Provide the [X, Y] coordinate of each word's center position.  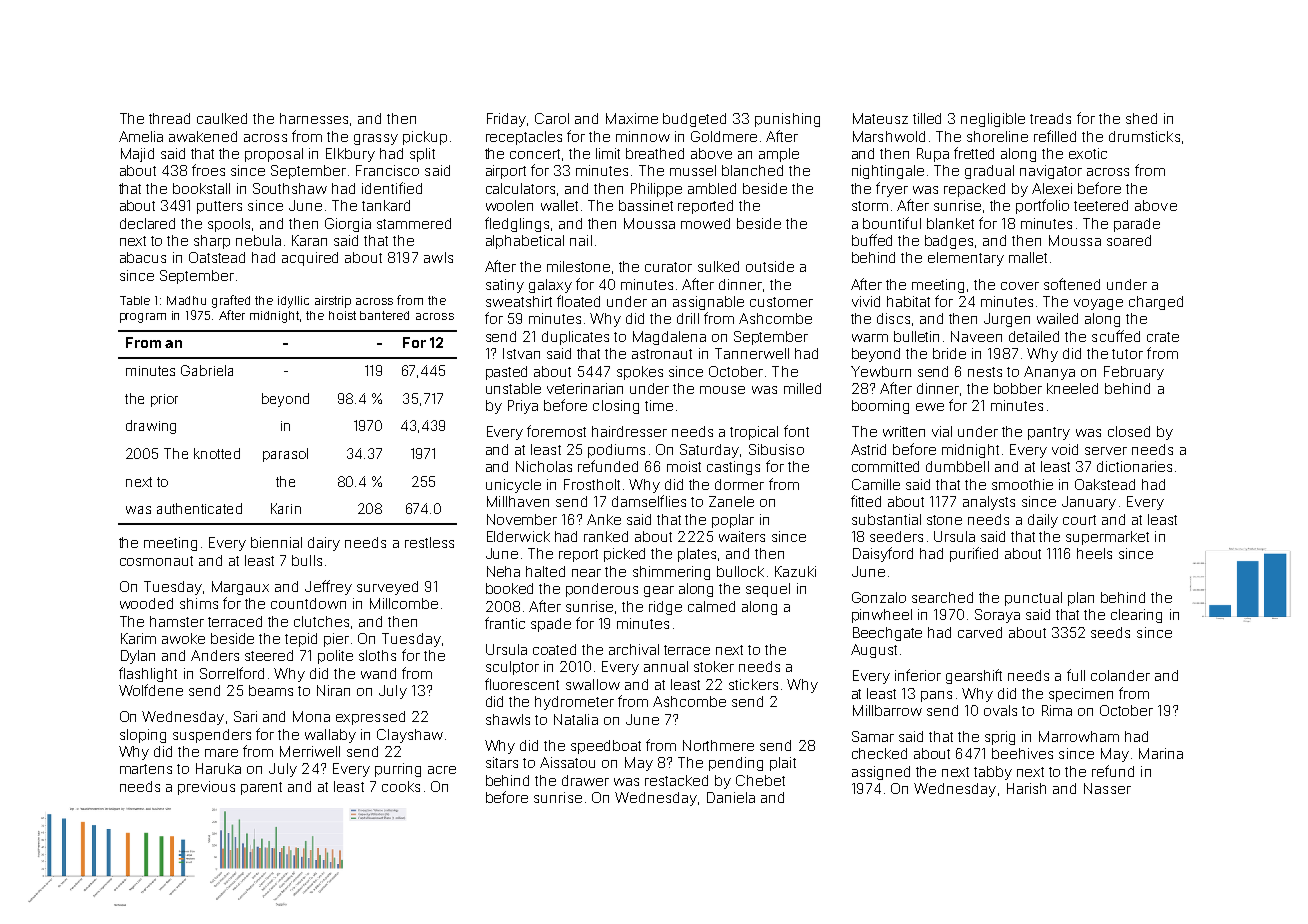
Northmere [718, 745]
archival [634, 649]
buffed [872, 240]
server [1106, 451]
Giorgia [348, 225]
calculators [520, 188]
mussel [693, 170]
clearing [1136, 616]
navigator [1051, 172]
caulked [222, 118]
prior [164, 400]
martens [146, 769]
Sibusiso [776, 449]
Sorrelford [232, 673]
